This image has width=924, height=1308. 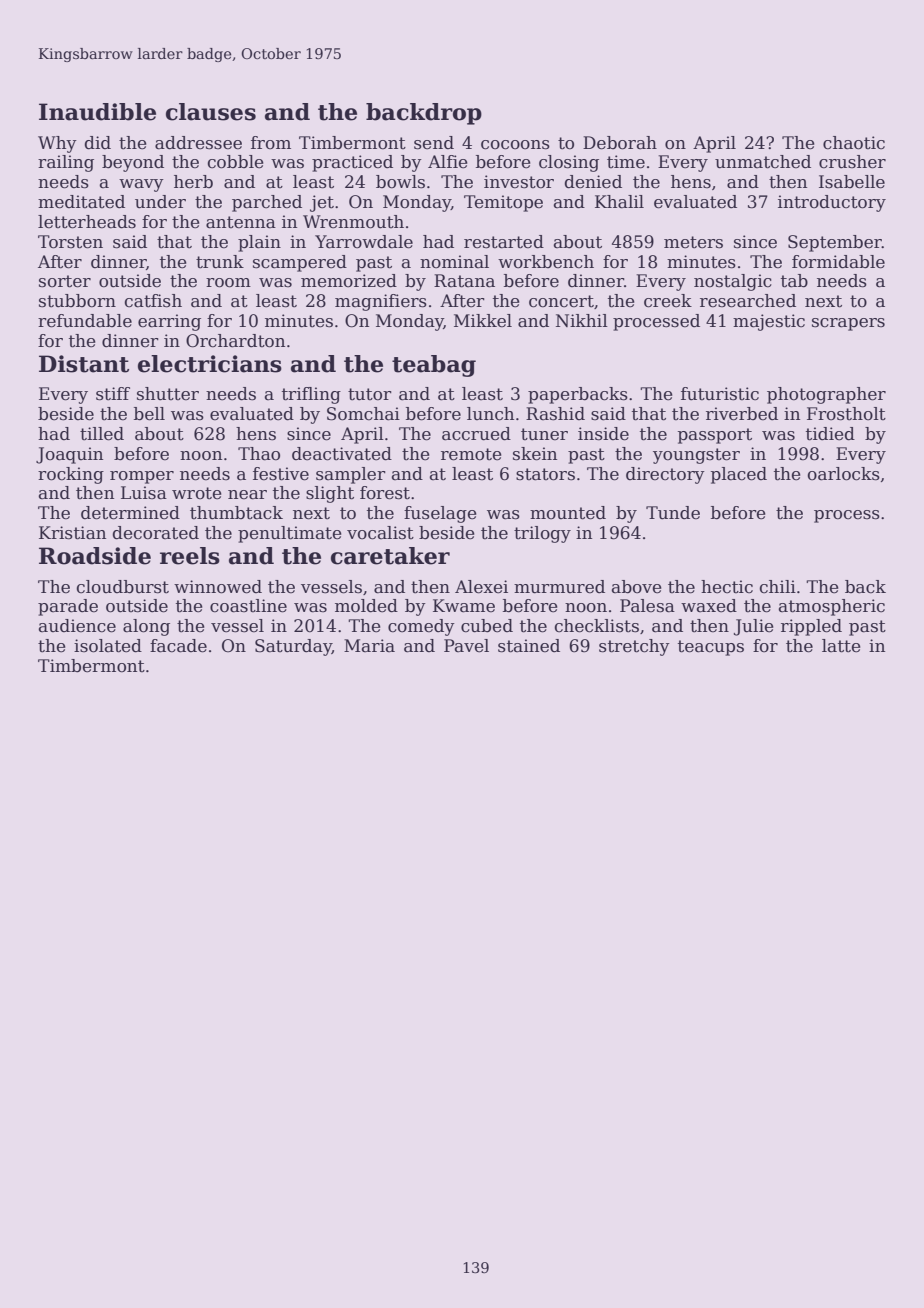 What do you see at coordinates (352, 163) in the image?
I see `practiced` at bounding box center [352, 163].
